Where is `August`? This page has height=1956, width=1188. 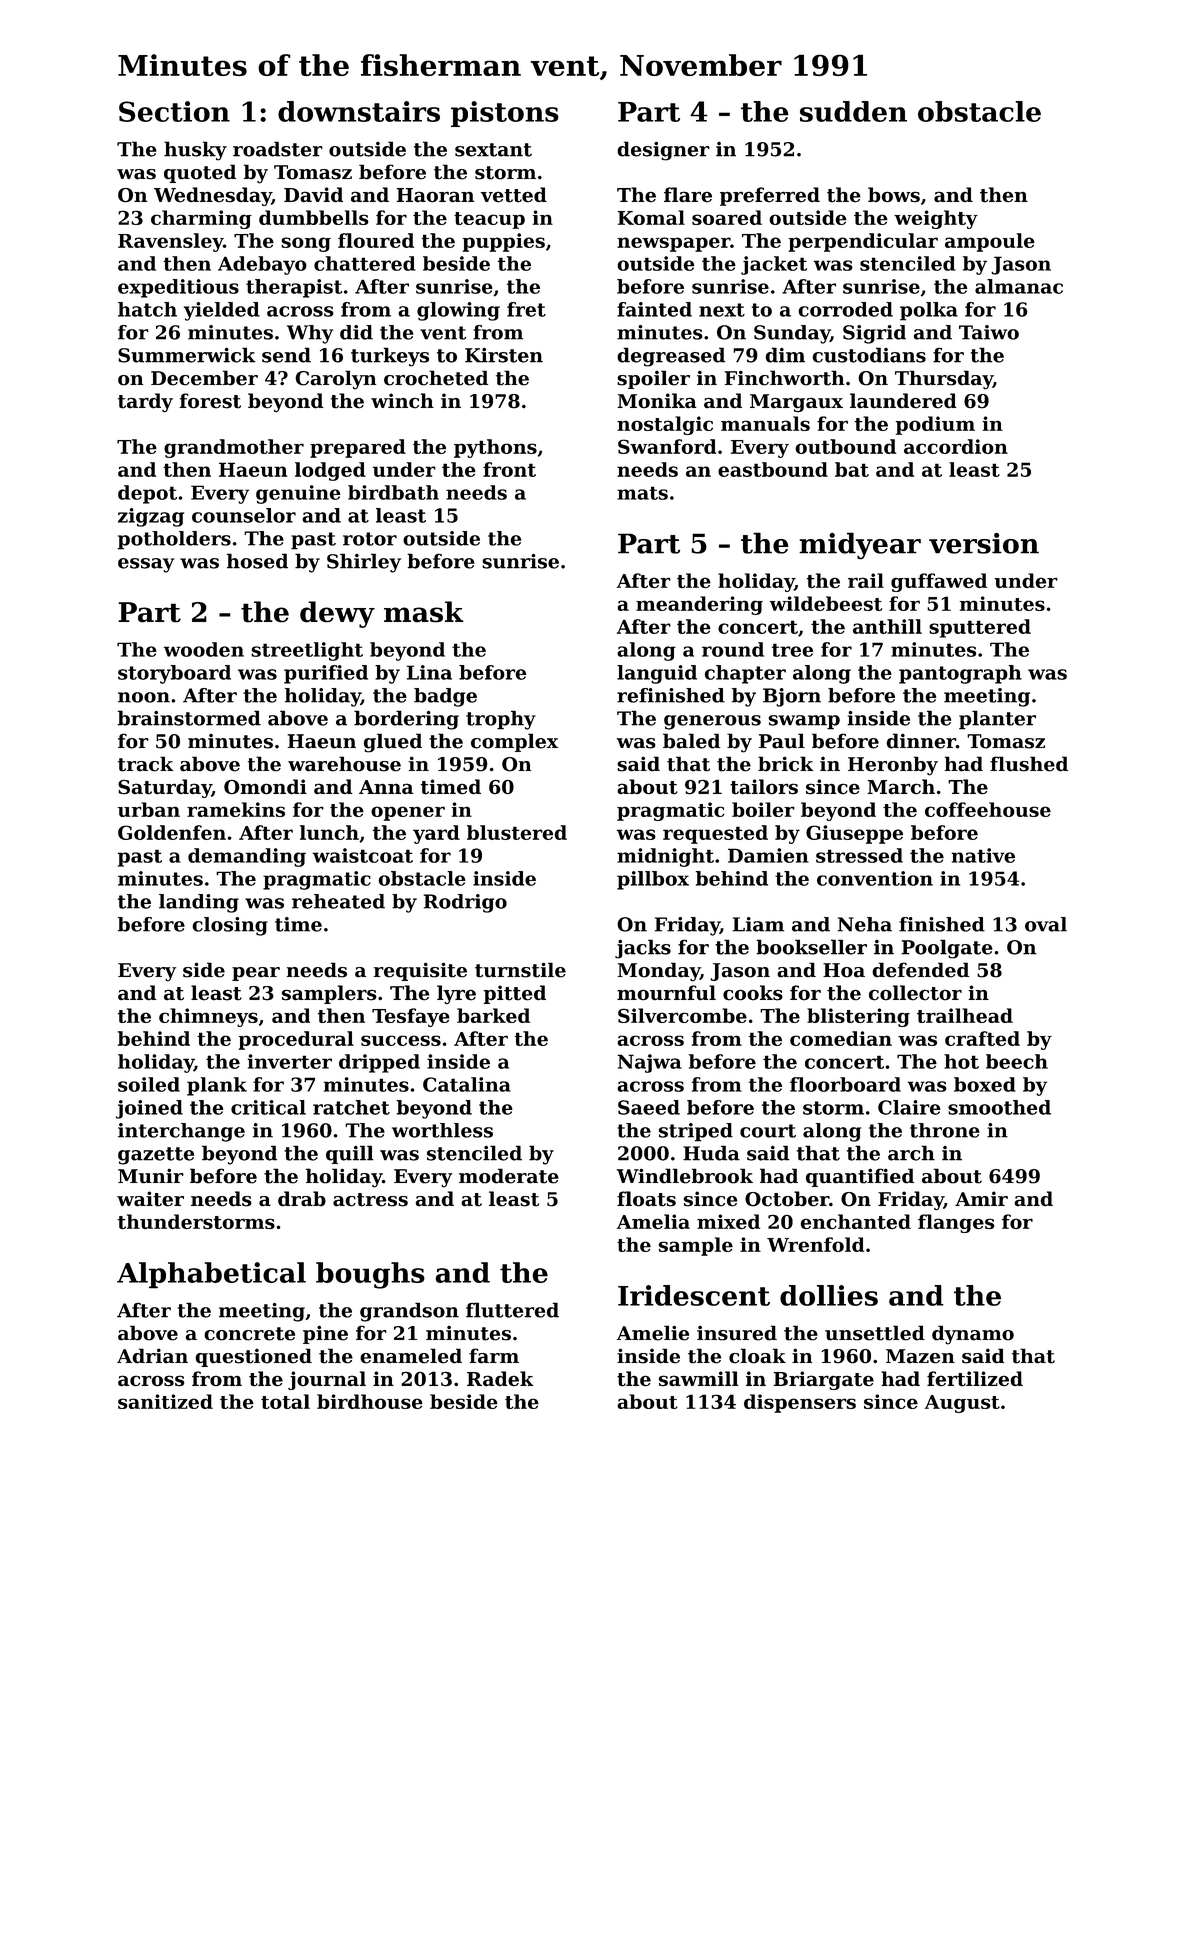 August is located at coordinates (962, 1404).
